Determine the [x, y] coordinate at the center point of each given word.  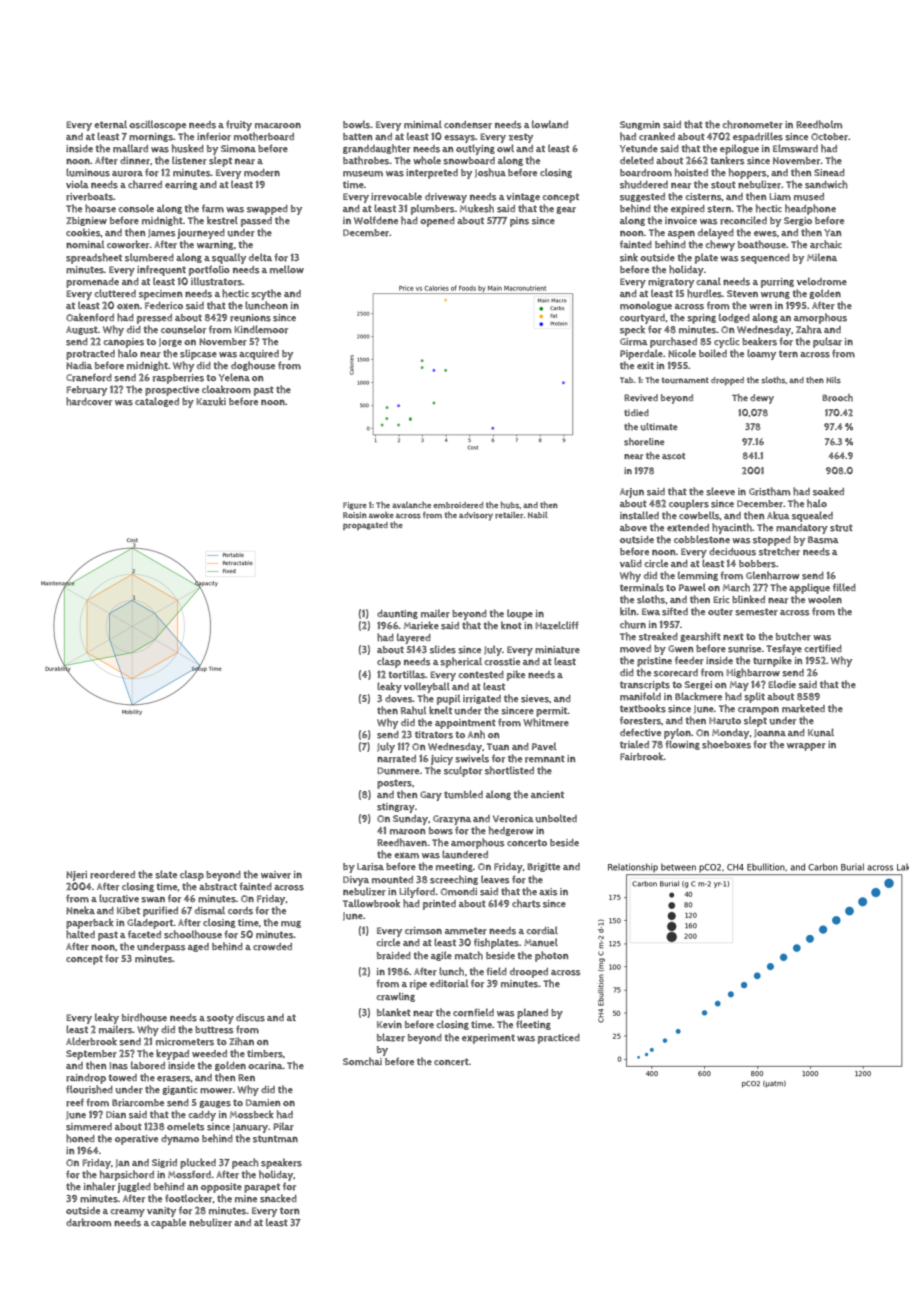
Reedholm [819, 124]
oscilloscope [157, 125]
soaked [828, 491]
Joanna [770, 733]
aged [198, 947]
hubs [510, 505]
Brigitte [543, 867]
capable [168, 1223]
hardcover [89, 401]
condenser [468, 125]
